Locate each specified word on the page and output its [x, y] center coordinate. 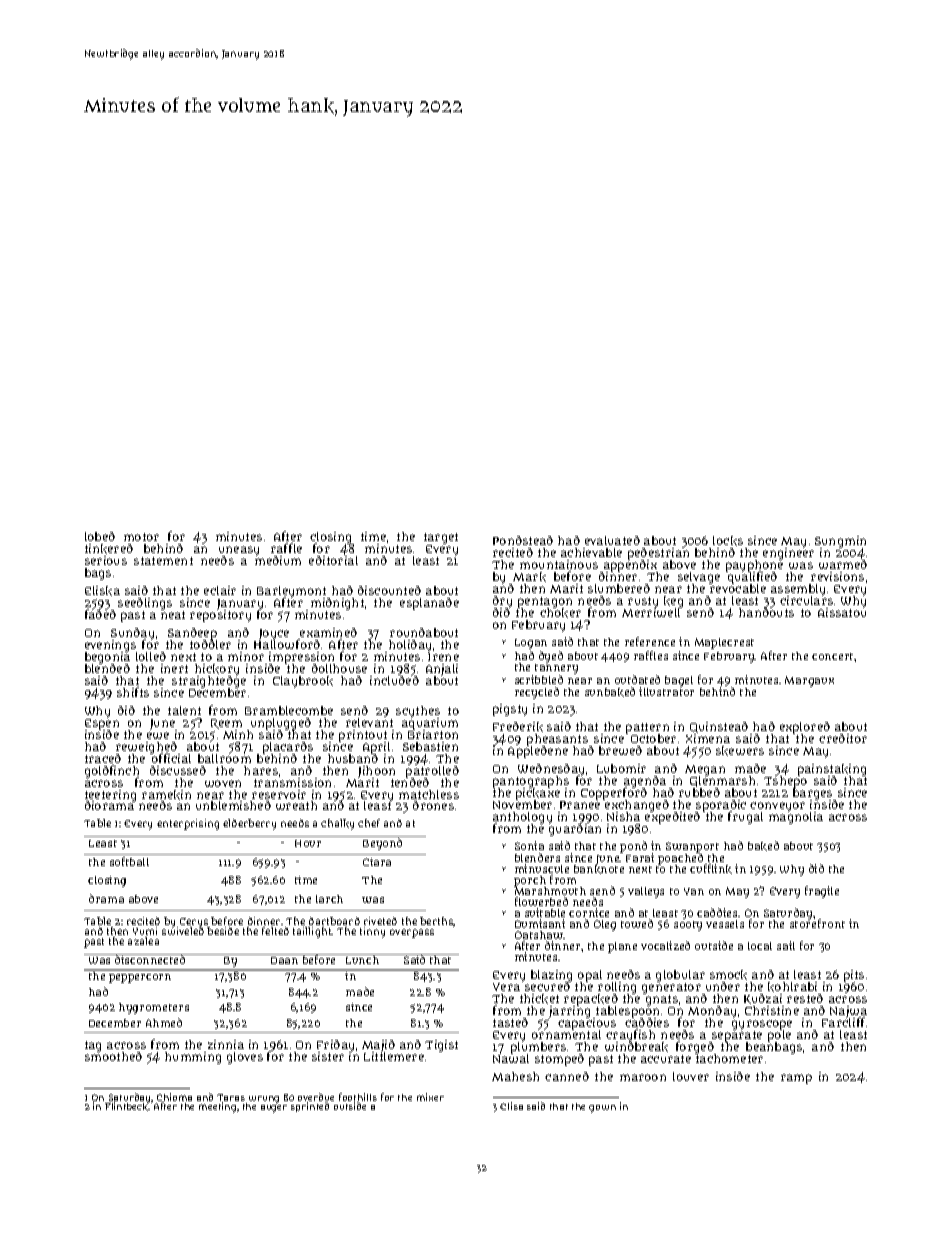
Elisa [511, 1106]
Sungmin [840, 542]
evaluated [612, 540]
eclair [220, 590]
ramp [796, 1079]
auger [274, 1109]
